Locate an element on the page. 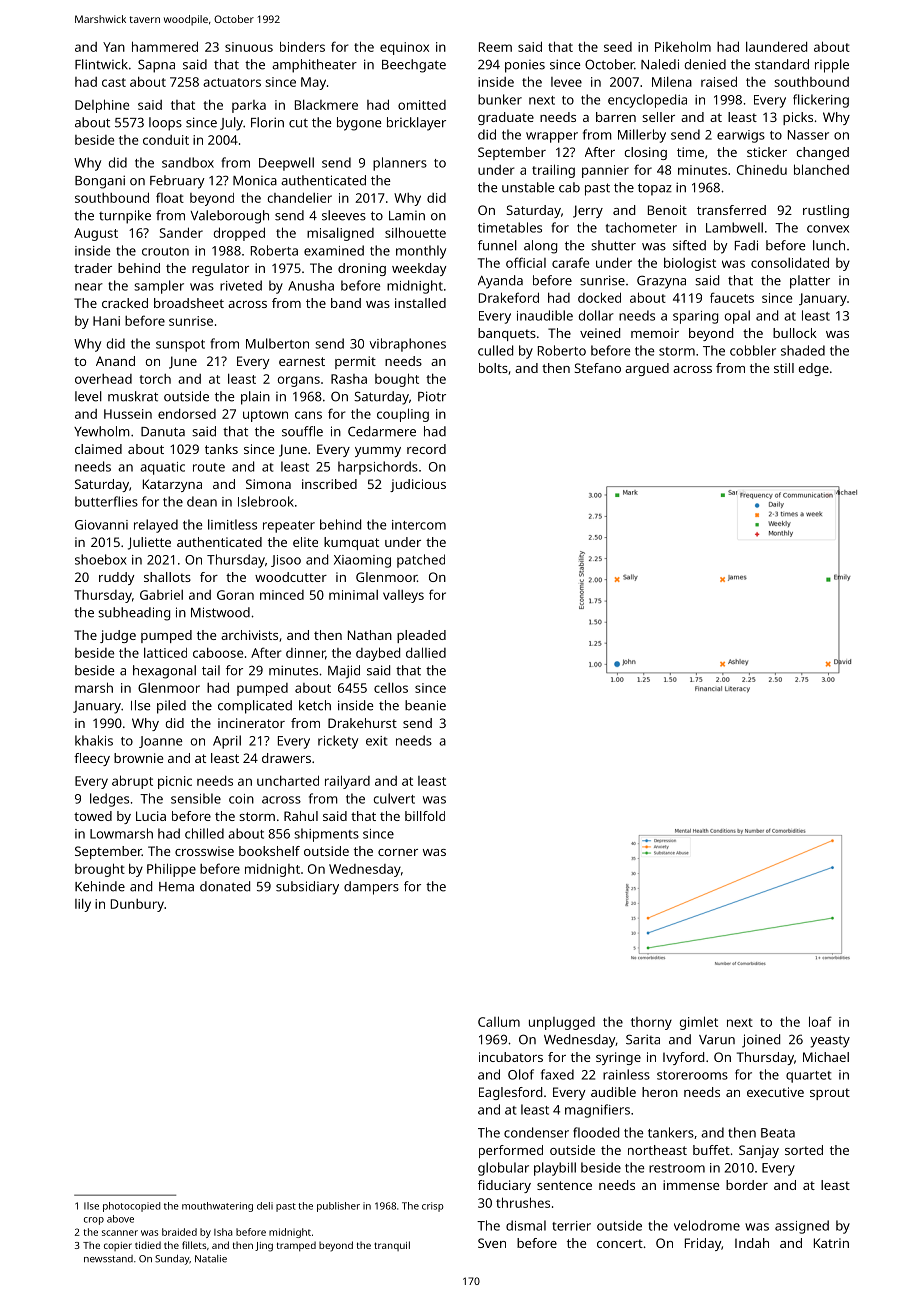 This page has width=924, height=1308. incubators is located at coordinates (511, 1057).
